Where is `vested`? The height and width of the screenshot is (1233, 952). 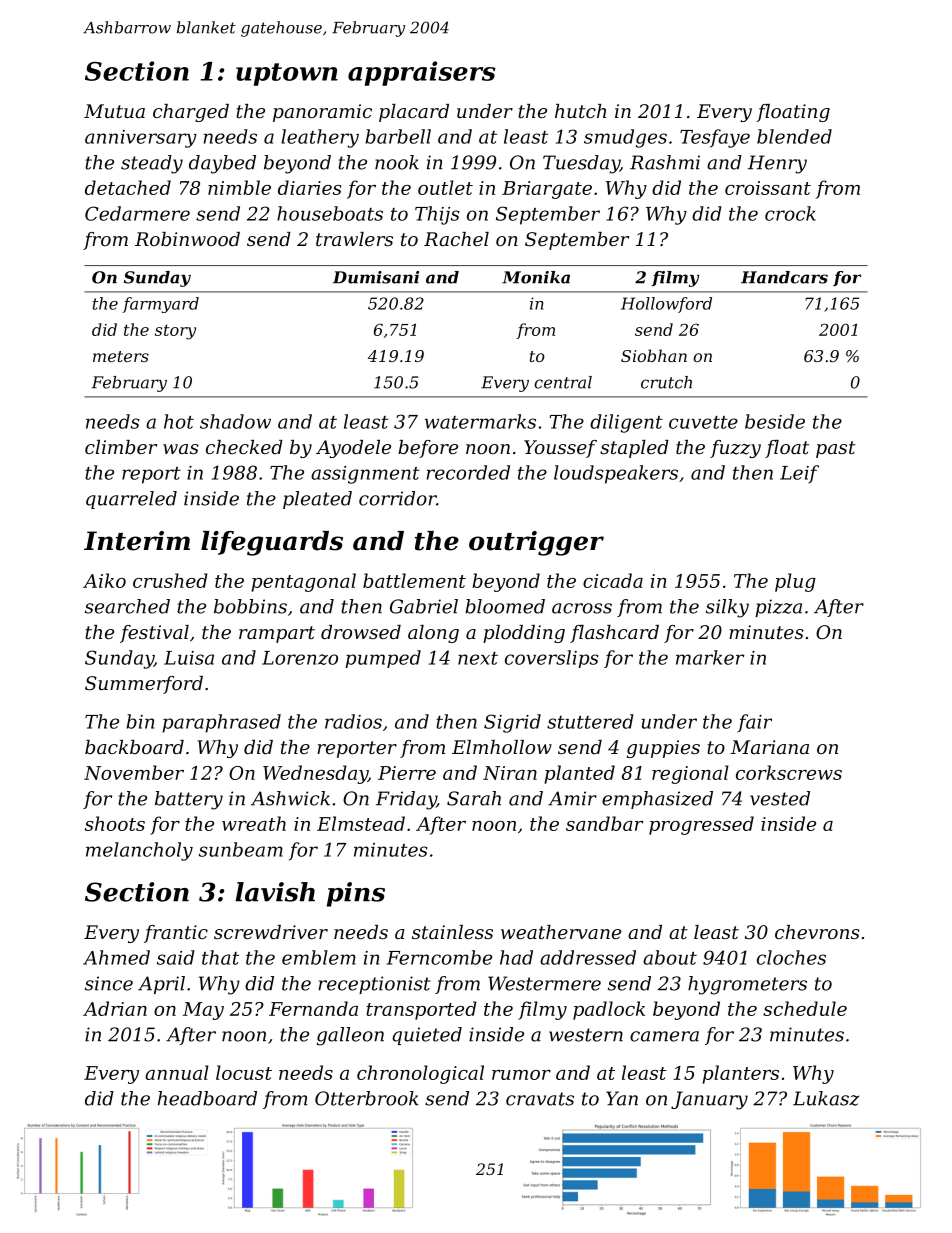
vested is located at coordinates (780, 798).
